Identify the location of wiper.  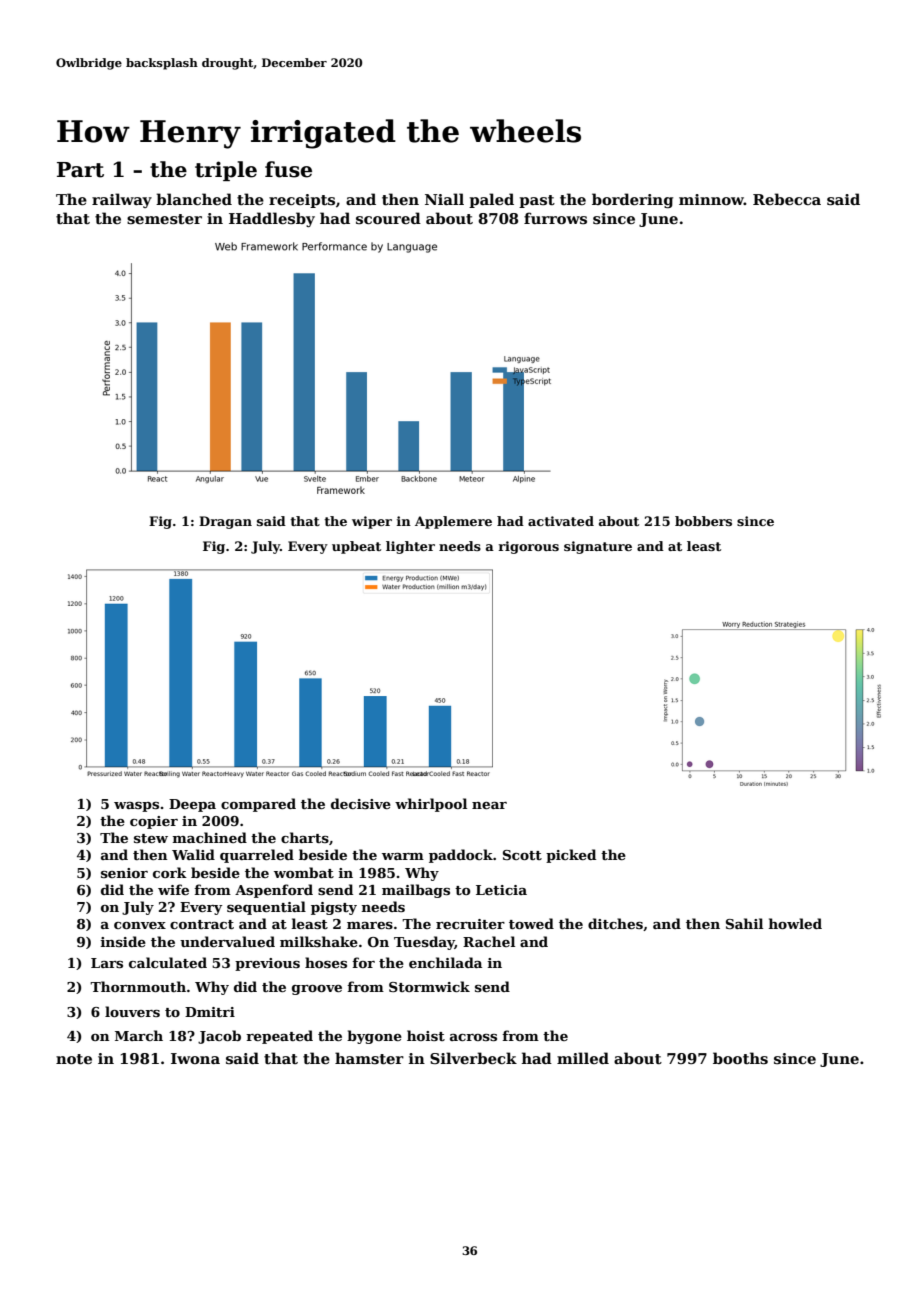
(372, 522).
